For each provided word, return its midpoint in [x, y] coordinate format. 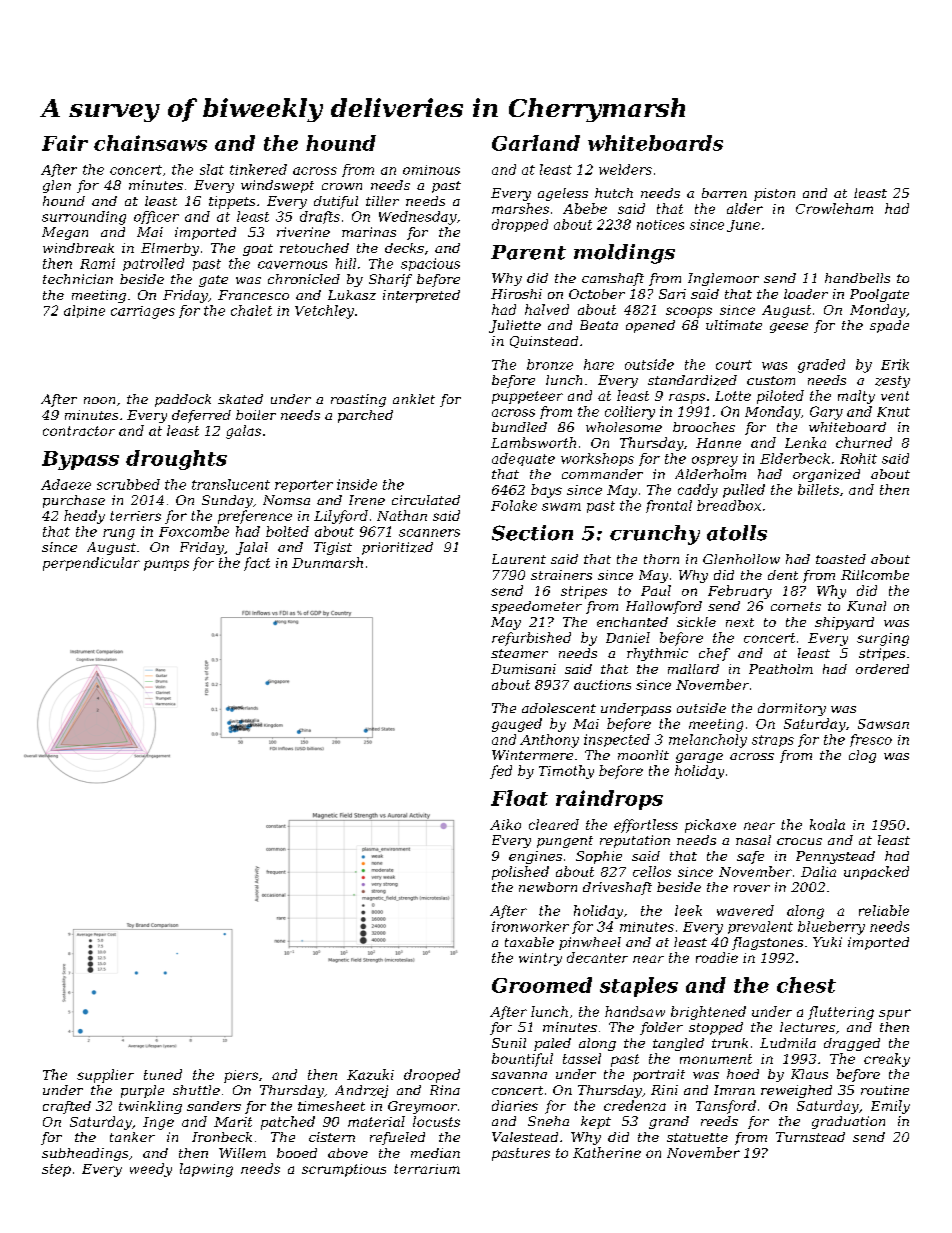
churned [864, 442]
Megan [65, 233]
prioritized [397, 548]
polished [520, 873]
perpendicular [91, 564]
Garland [536, 143]
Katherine [607, 1152]
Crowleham [834, 208]
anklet [414, 399]
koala [827, 824]
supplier [105, 1076]
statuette [697, 1137]
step [56, 1170]
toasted [841, 559]
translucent [231, 484]
